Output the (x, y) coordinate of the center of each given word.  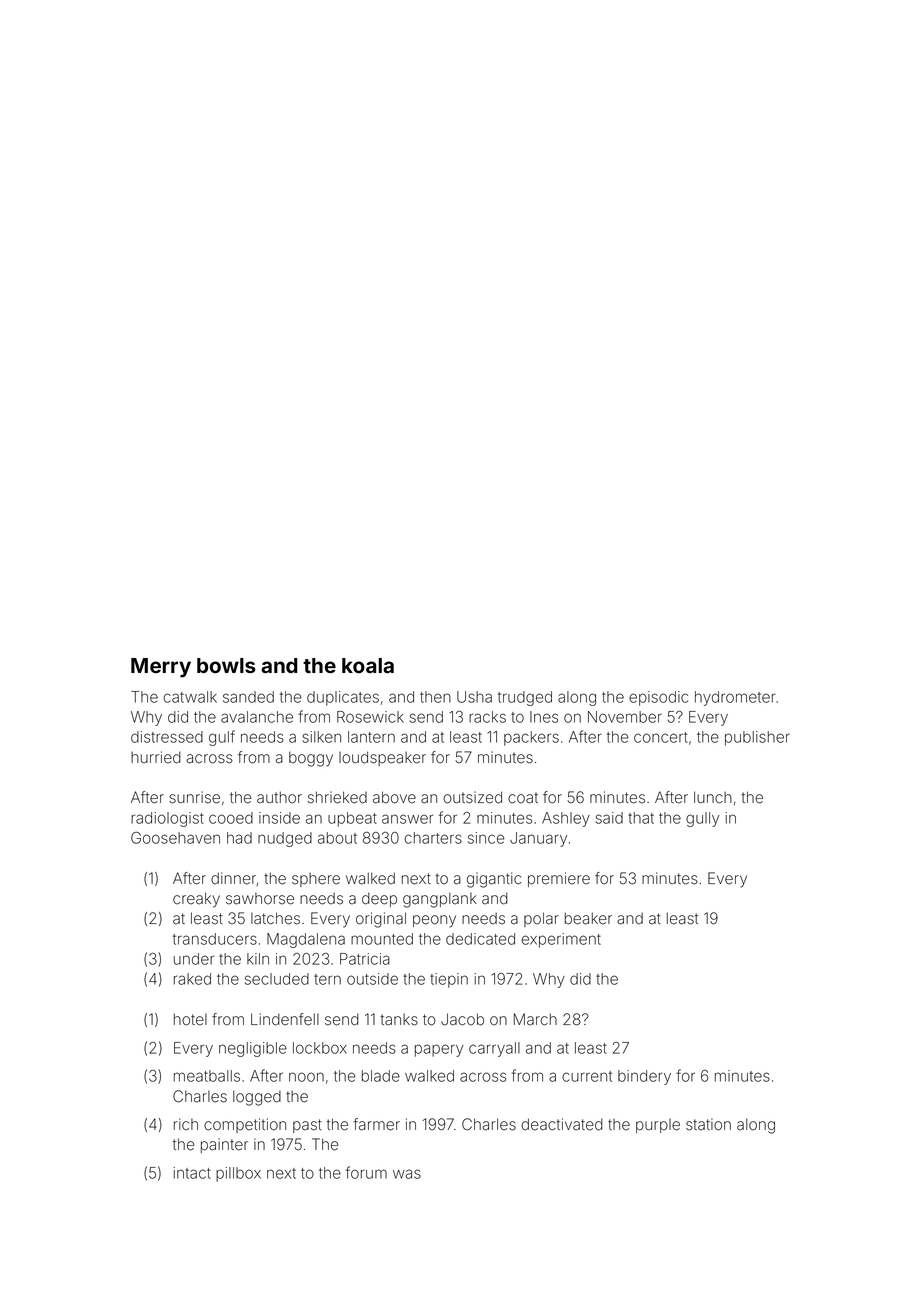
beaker (588, 918)
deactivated (562, 1124)
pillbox (238, 1174)
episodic (658, 698)
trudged (525, 698)
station (708, 1124)
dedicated (480, 939)
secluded (277, 979)
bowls (226, 665)
